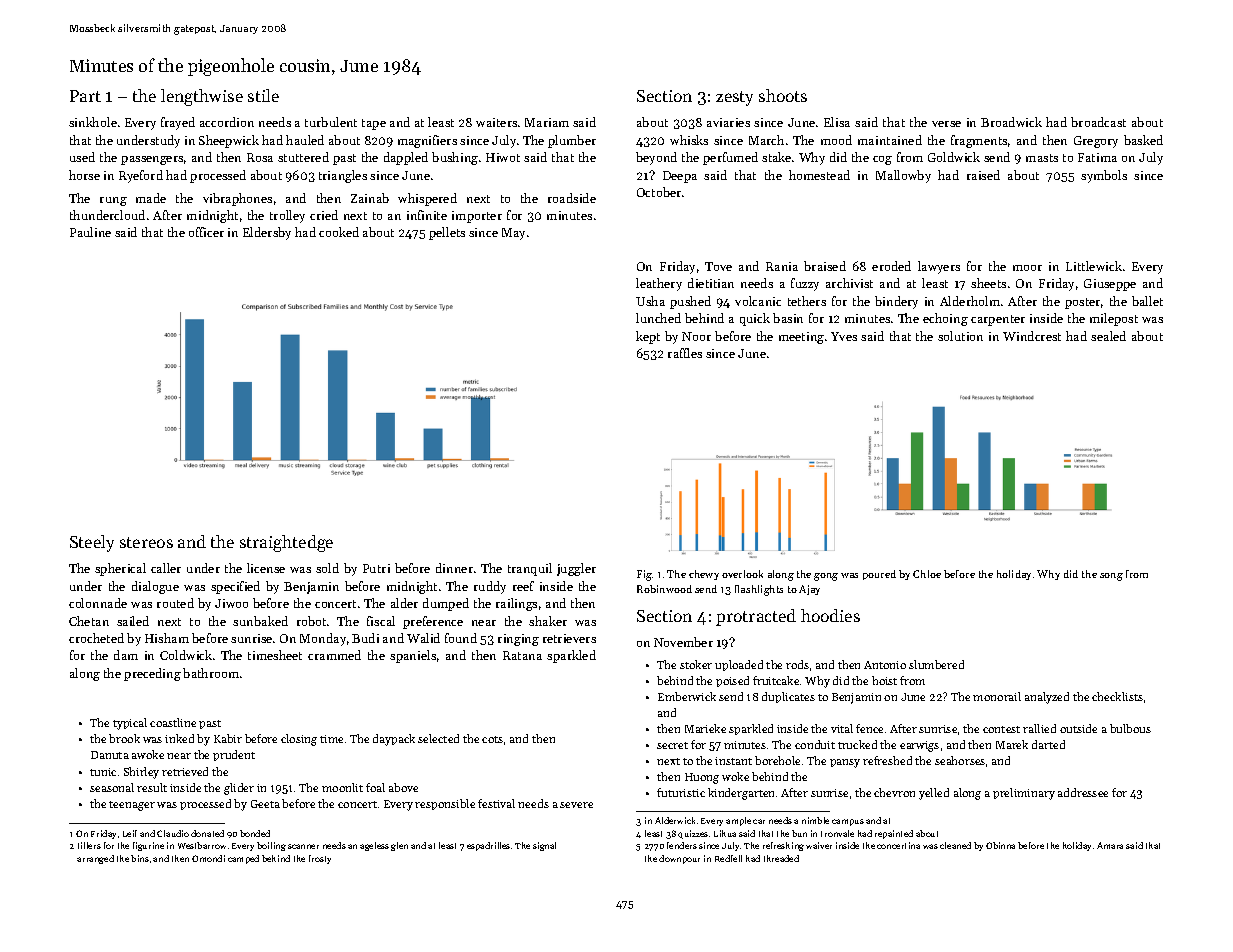  I want to click on zesty, so click(734, 98).
